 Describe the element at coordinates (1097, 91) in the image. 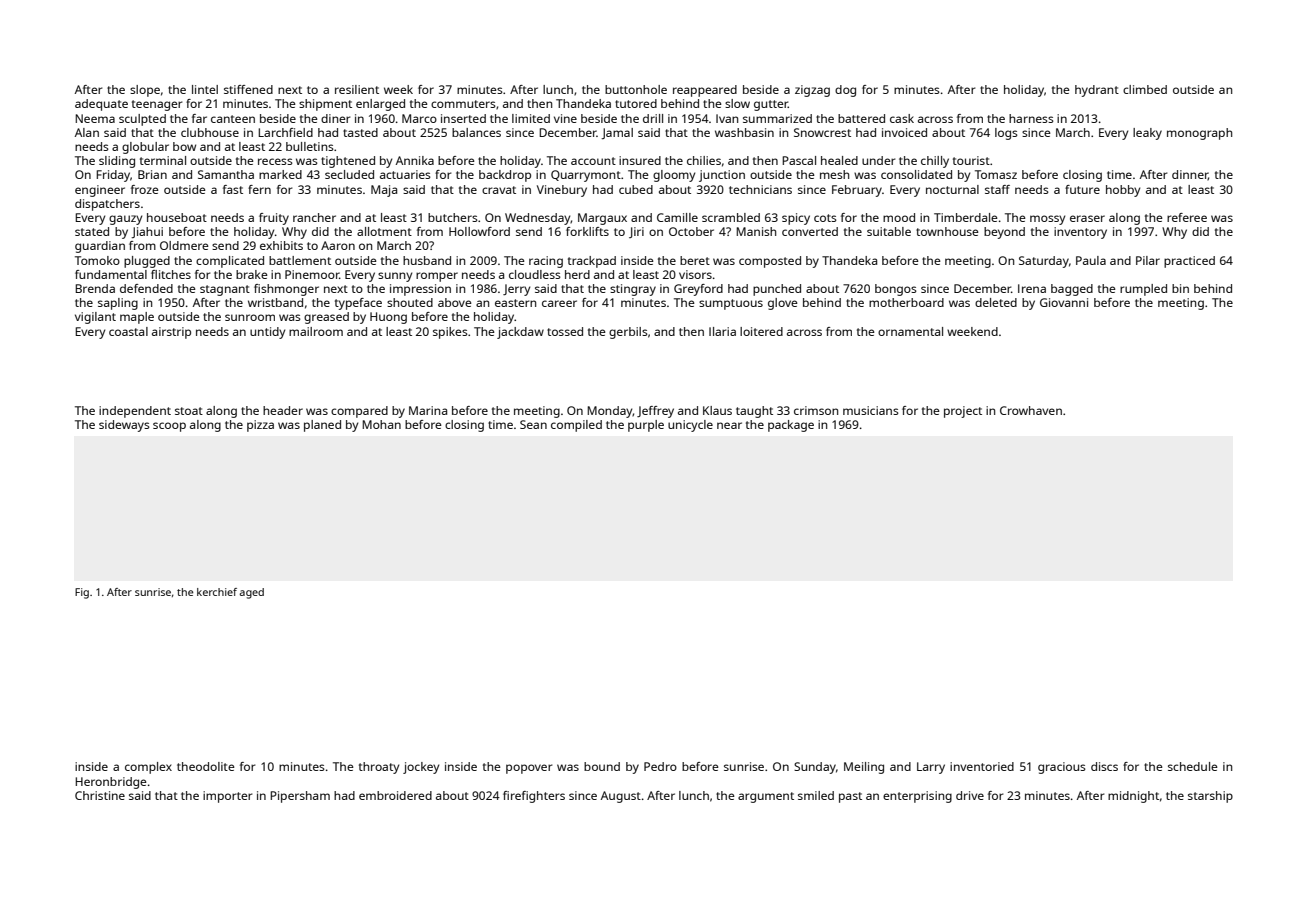

I see `hydrant` at that location.
